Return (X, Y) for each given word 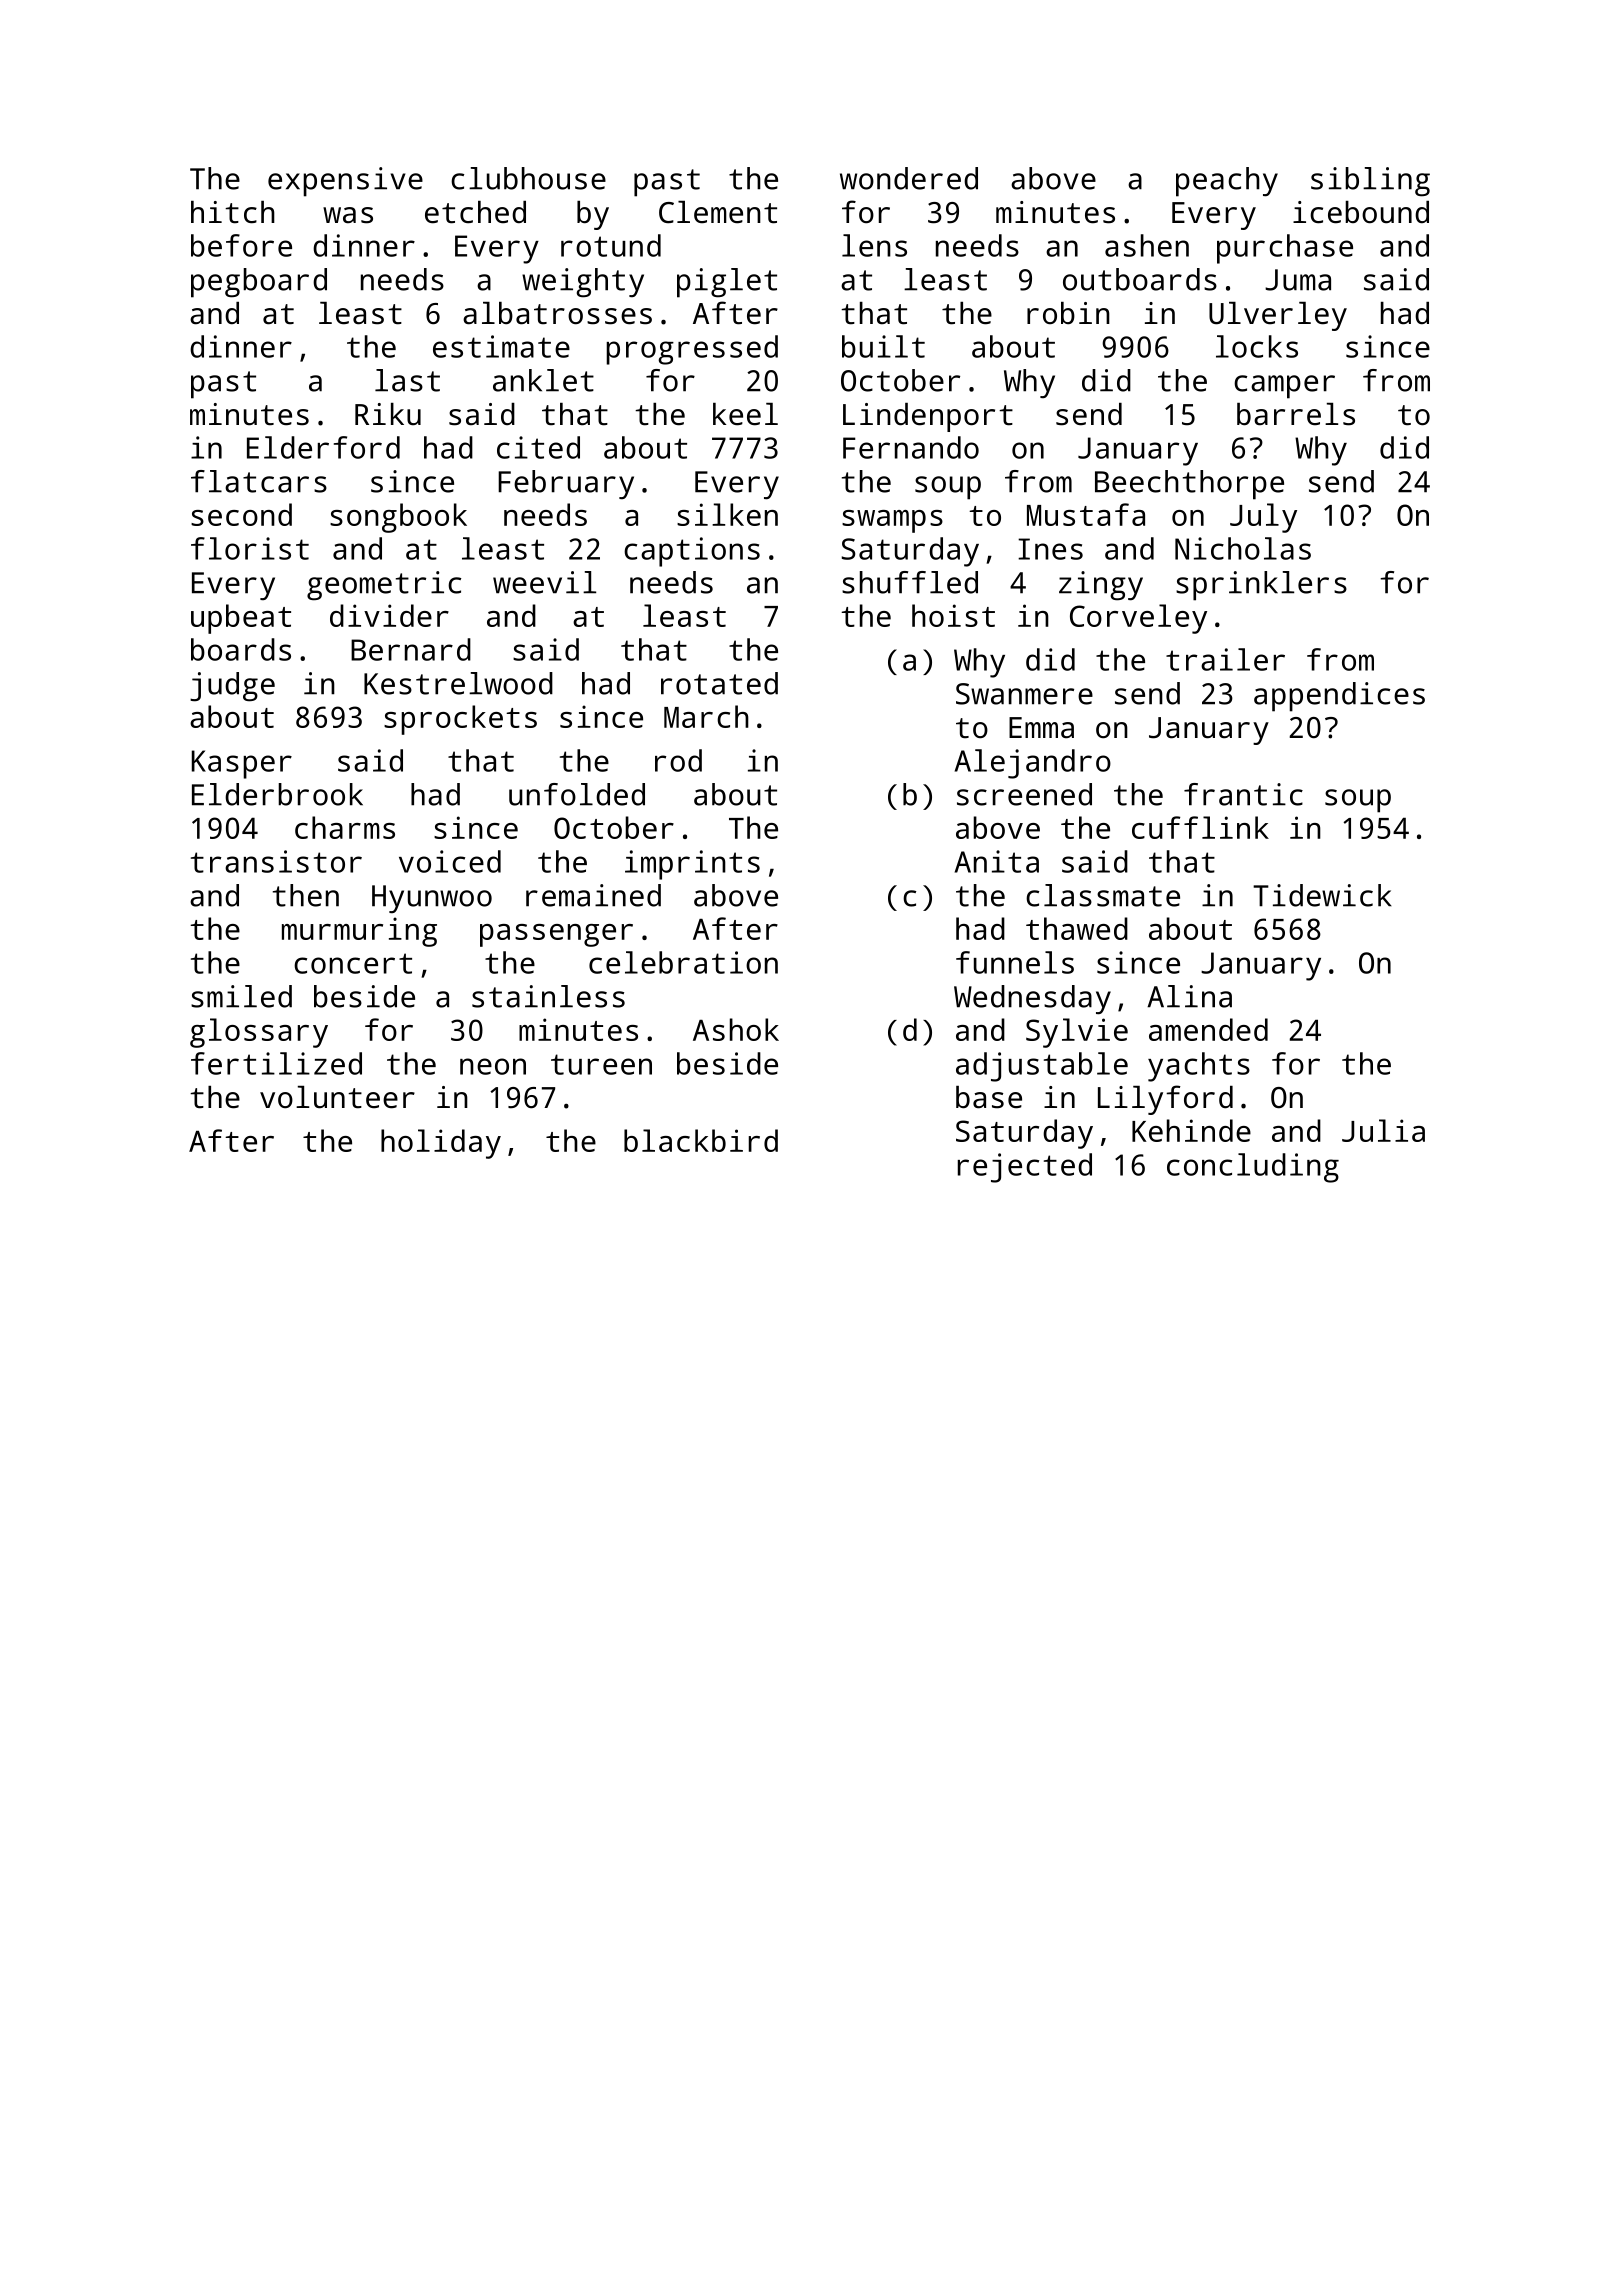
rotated (719, 683)
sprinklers (1261, 586)
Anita (997, 861)
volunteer (337, 1097)
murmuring (359, 932)
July (1263, 518)
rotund (611, 245)
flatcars (259, 481)
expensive (345, 182)
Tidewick (1322, 895)
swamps (892, 521)
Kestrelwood (458, 683)
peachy (1227, 182)
